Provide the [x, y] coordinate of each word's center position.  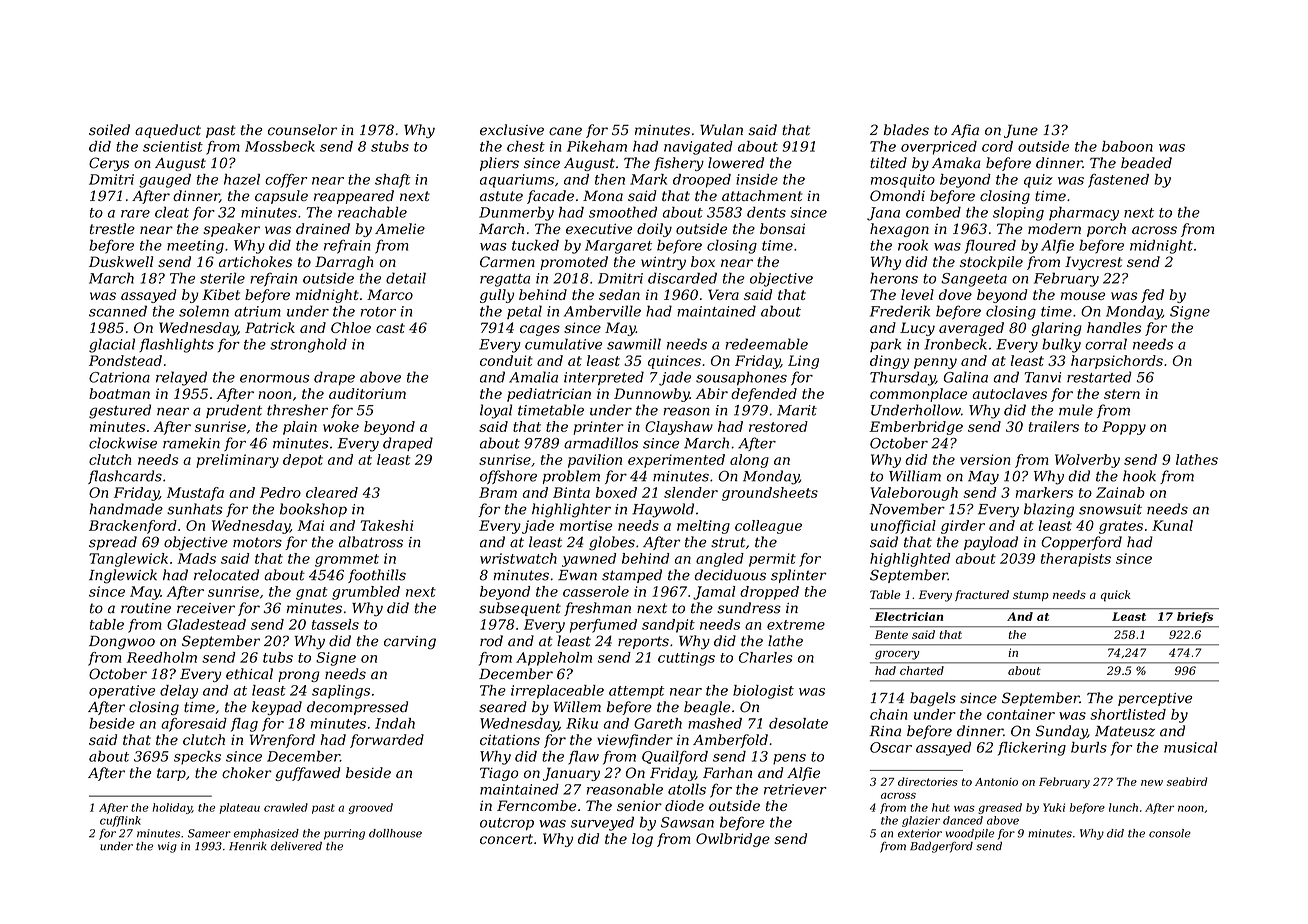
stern [1122, 394]
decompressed [357, 708]
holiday [172, 808]
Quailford [675, 757]
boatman [119, 393]
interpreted [604, 378]
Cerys [109, 164]
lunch [1123, 807]
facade [550, 197]
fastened [1118, 181]
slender [691, 492]
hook [1139, 476]
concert [506, 839]
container [1021, 714]
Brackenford [133, 527]
